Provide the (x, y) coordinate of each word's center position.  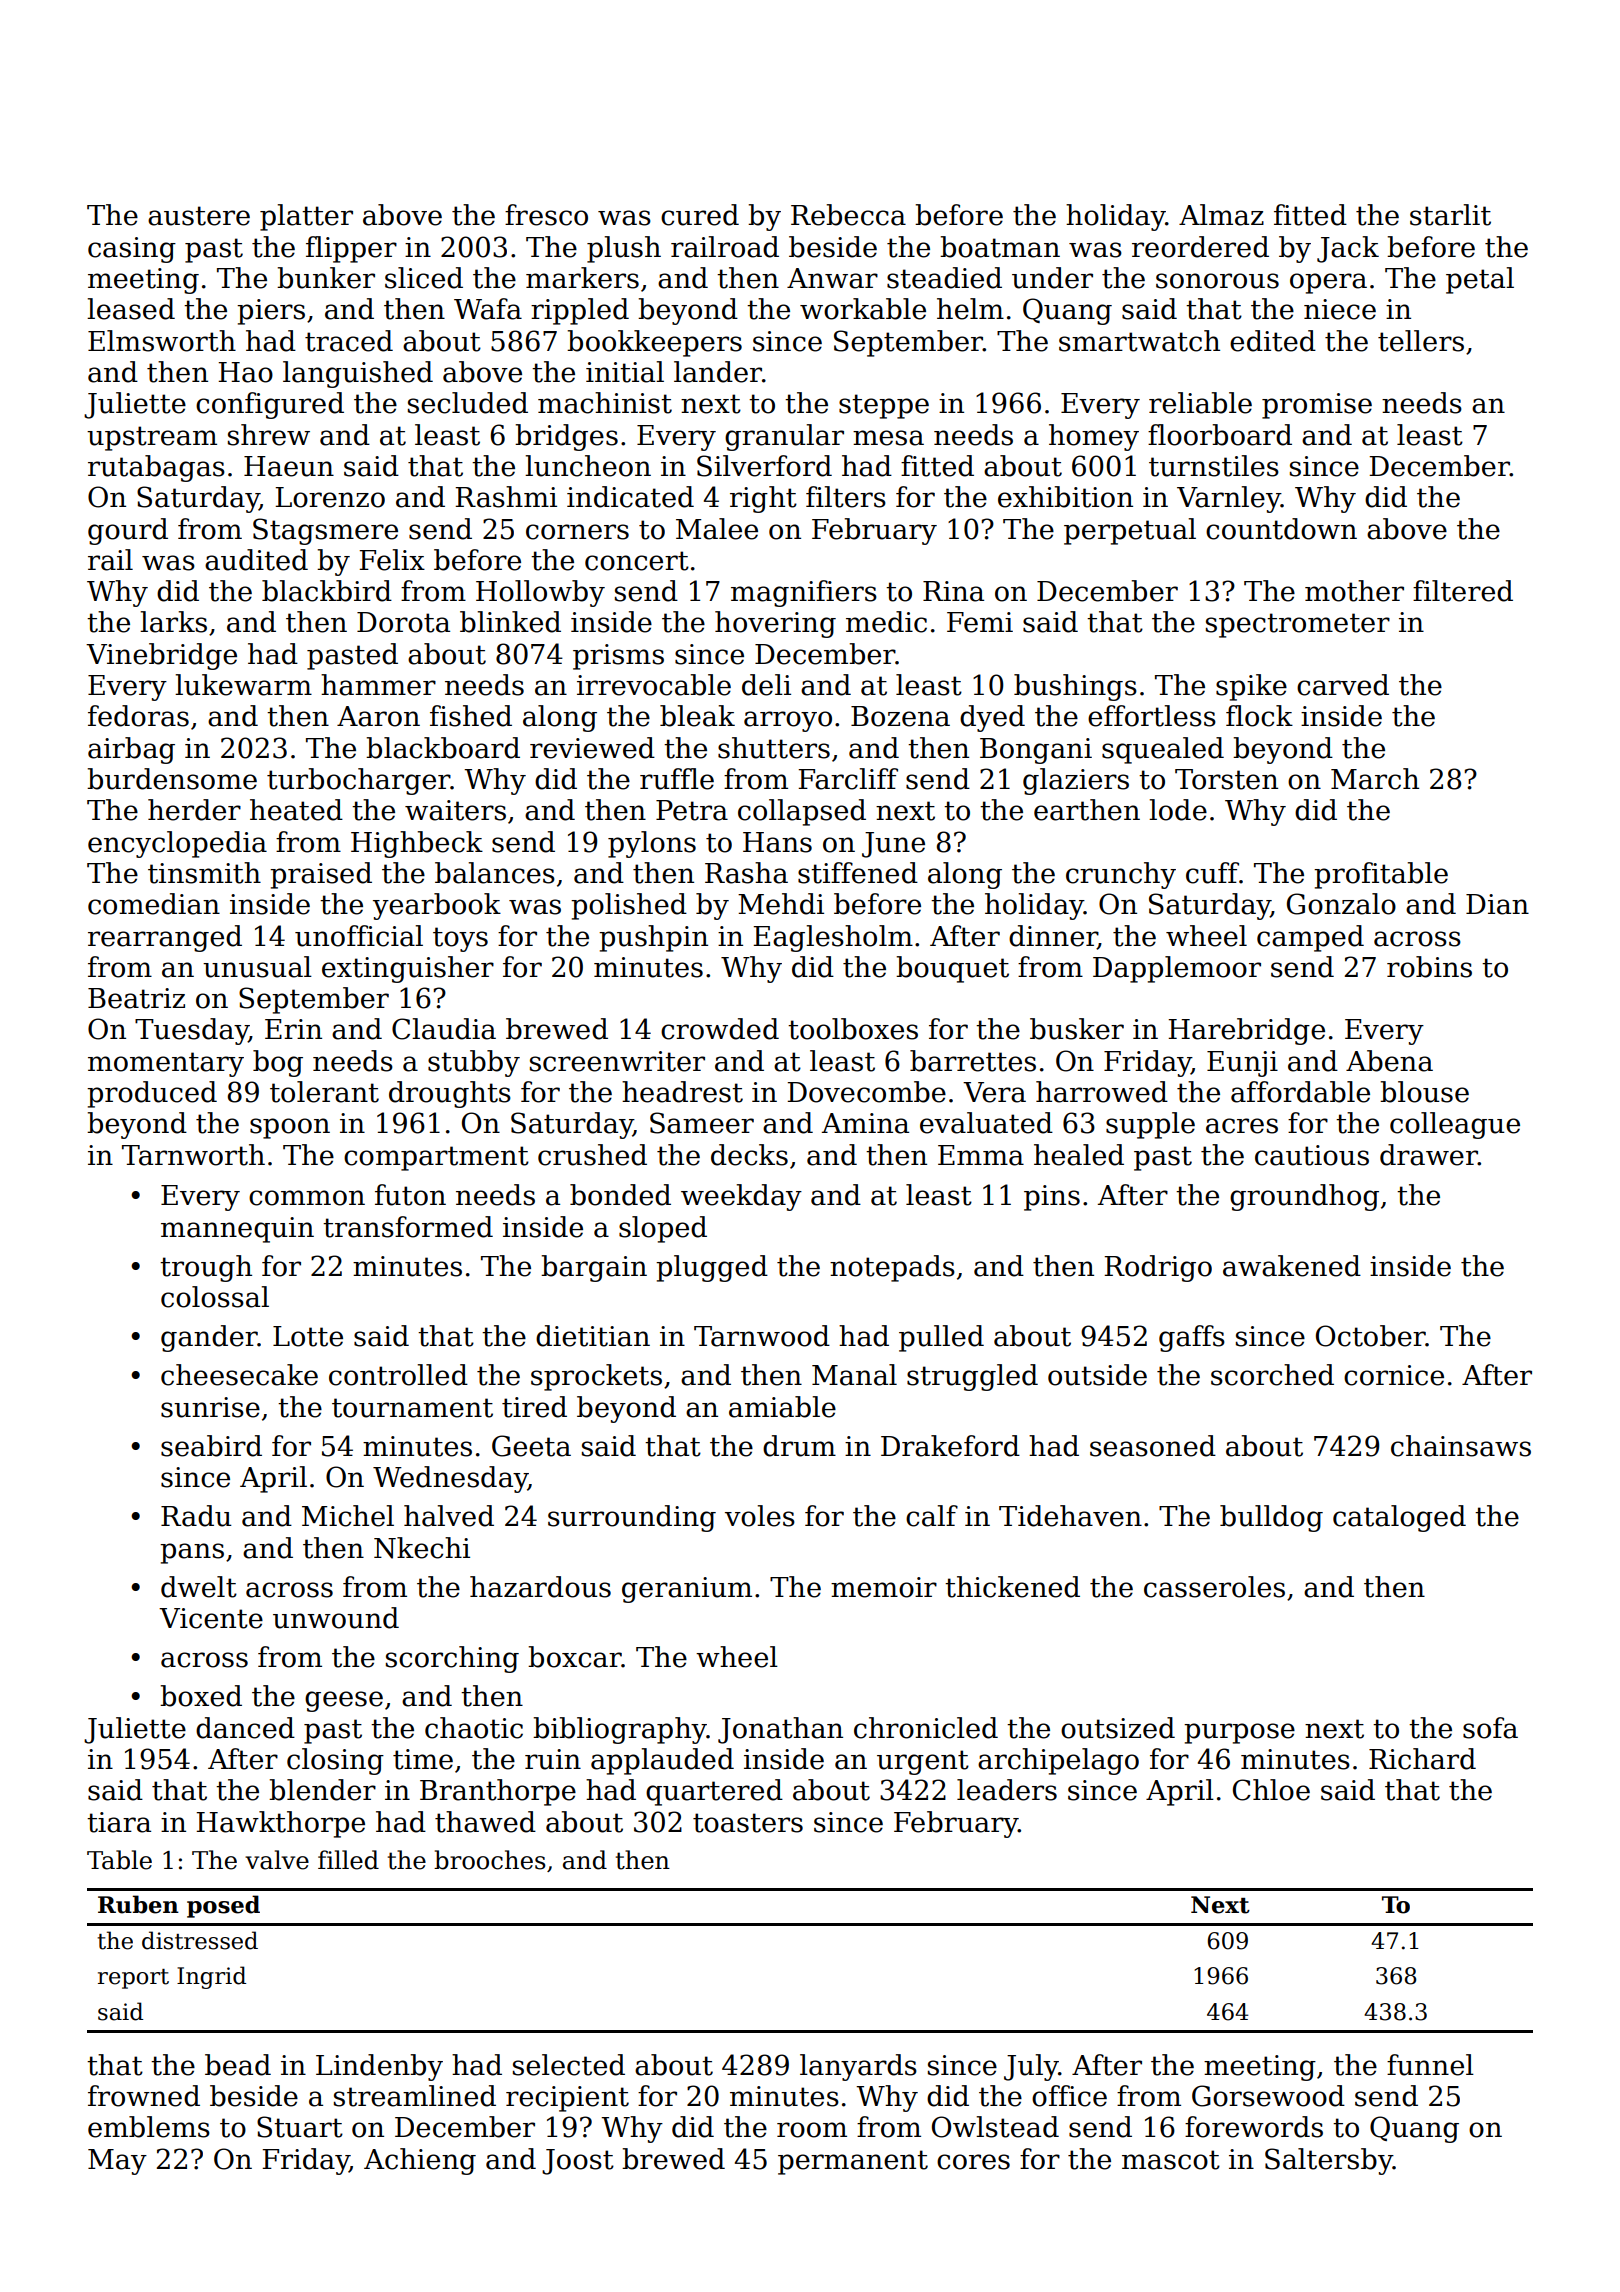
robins (1429, 967)
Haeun (289, 466)
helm (970, 309)
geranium (687, 1590)
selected (569, 2065)
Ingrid (211, 1977)
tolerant (324, 1092)
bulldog (1271, 1518)
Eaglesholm (833, 938)
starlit (1450, 215)
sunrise (210, 1407)
